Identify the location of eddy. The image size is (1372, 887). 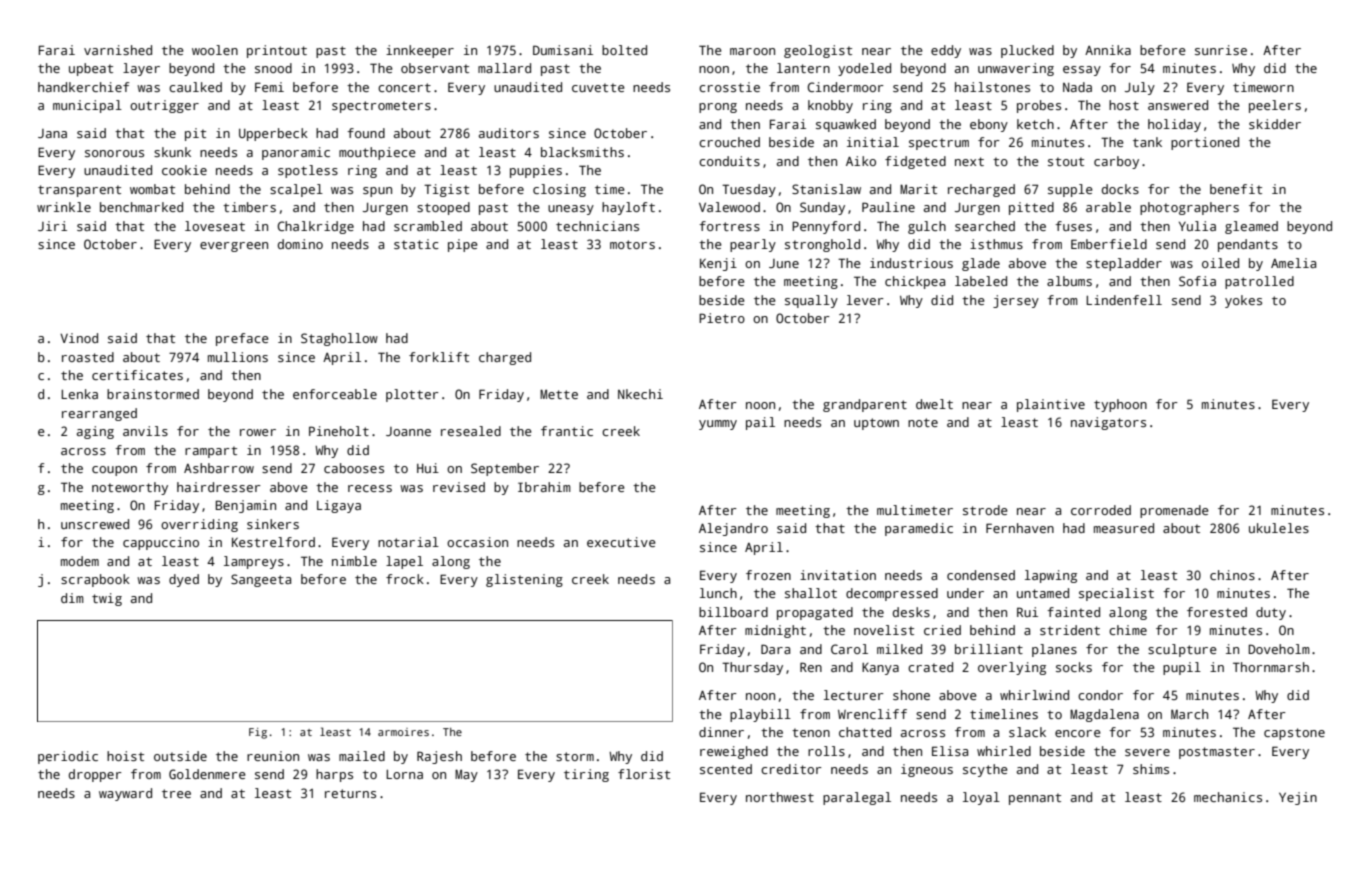
(946, 51).
